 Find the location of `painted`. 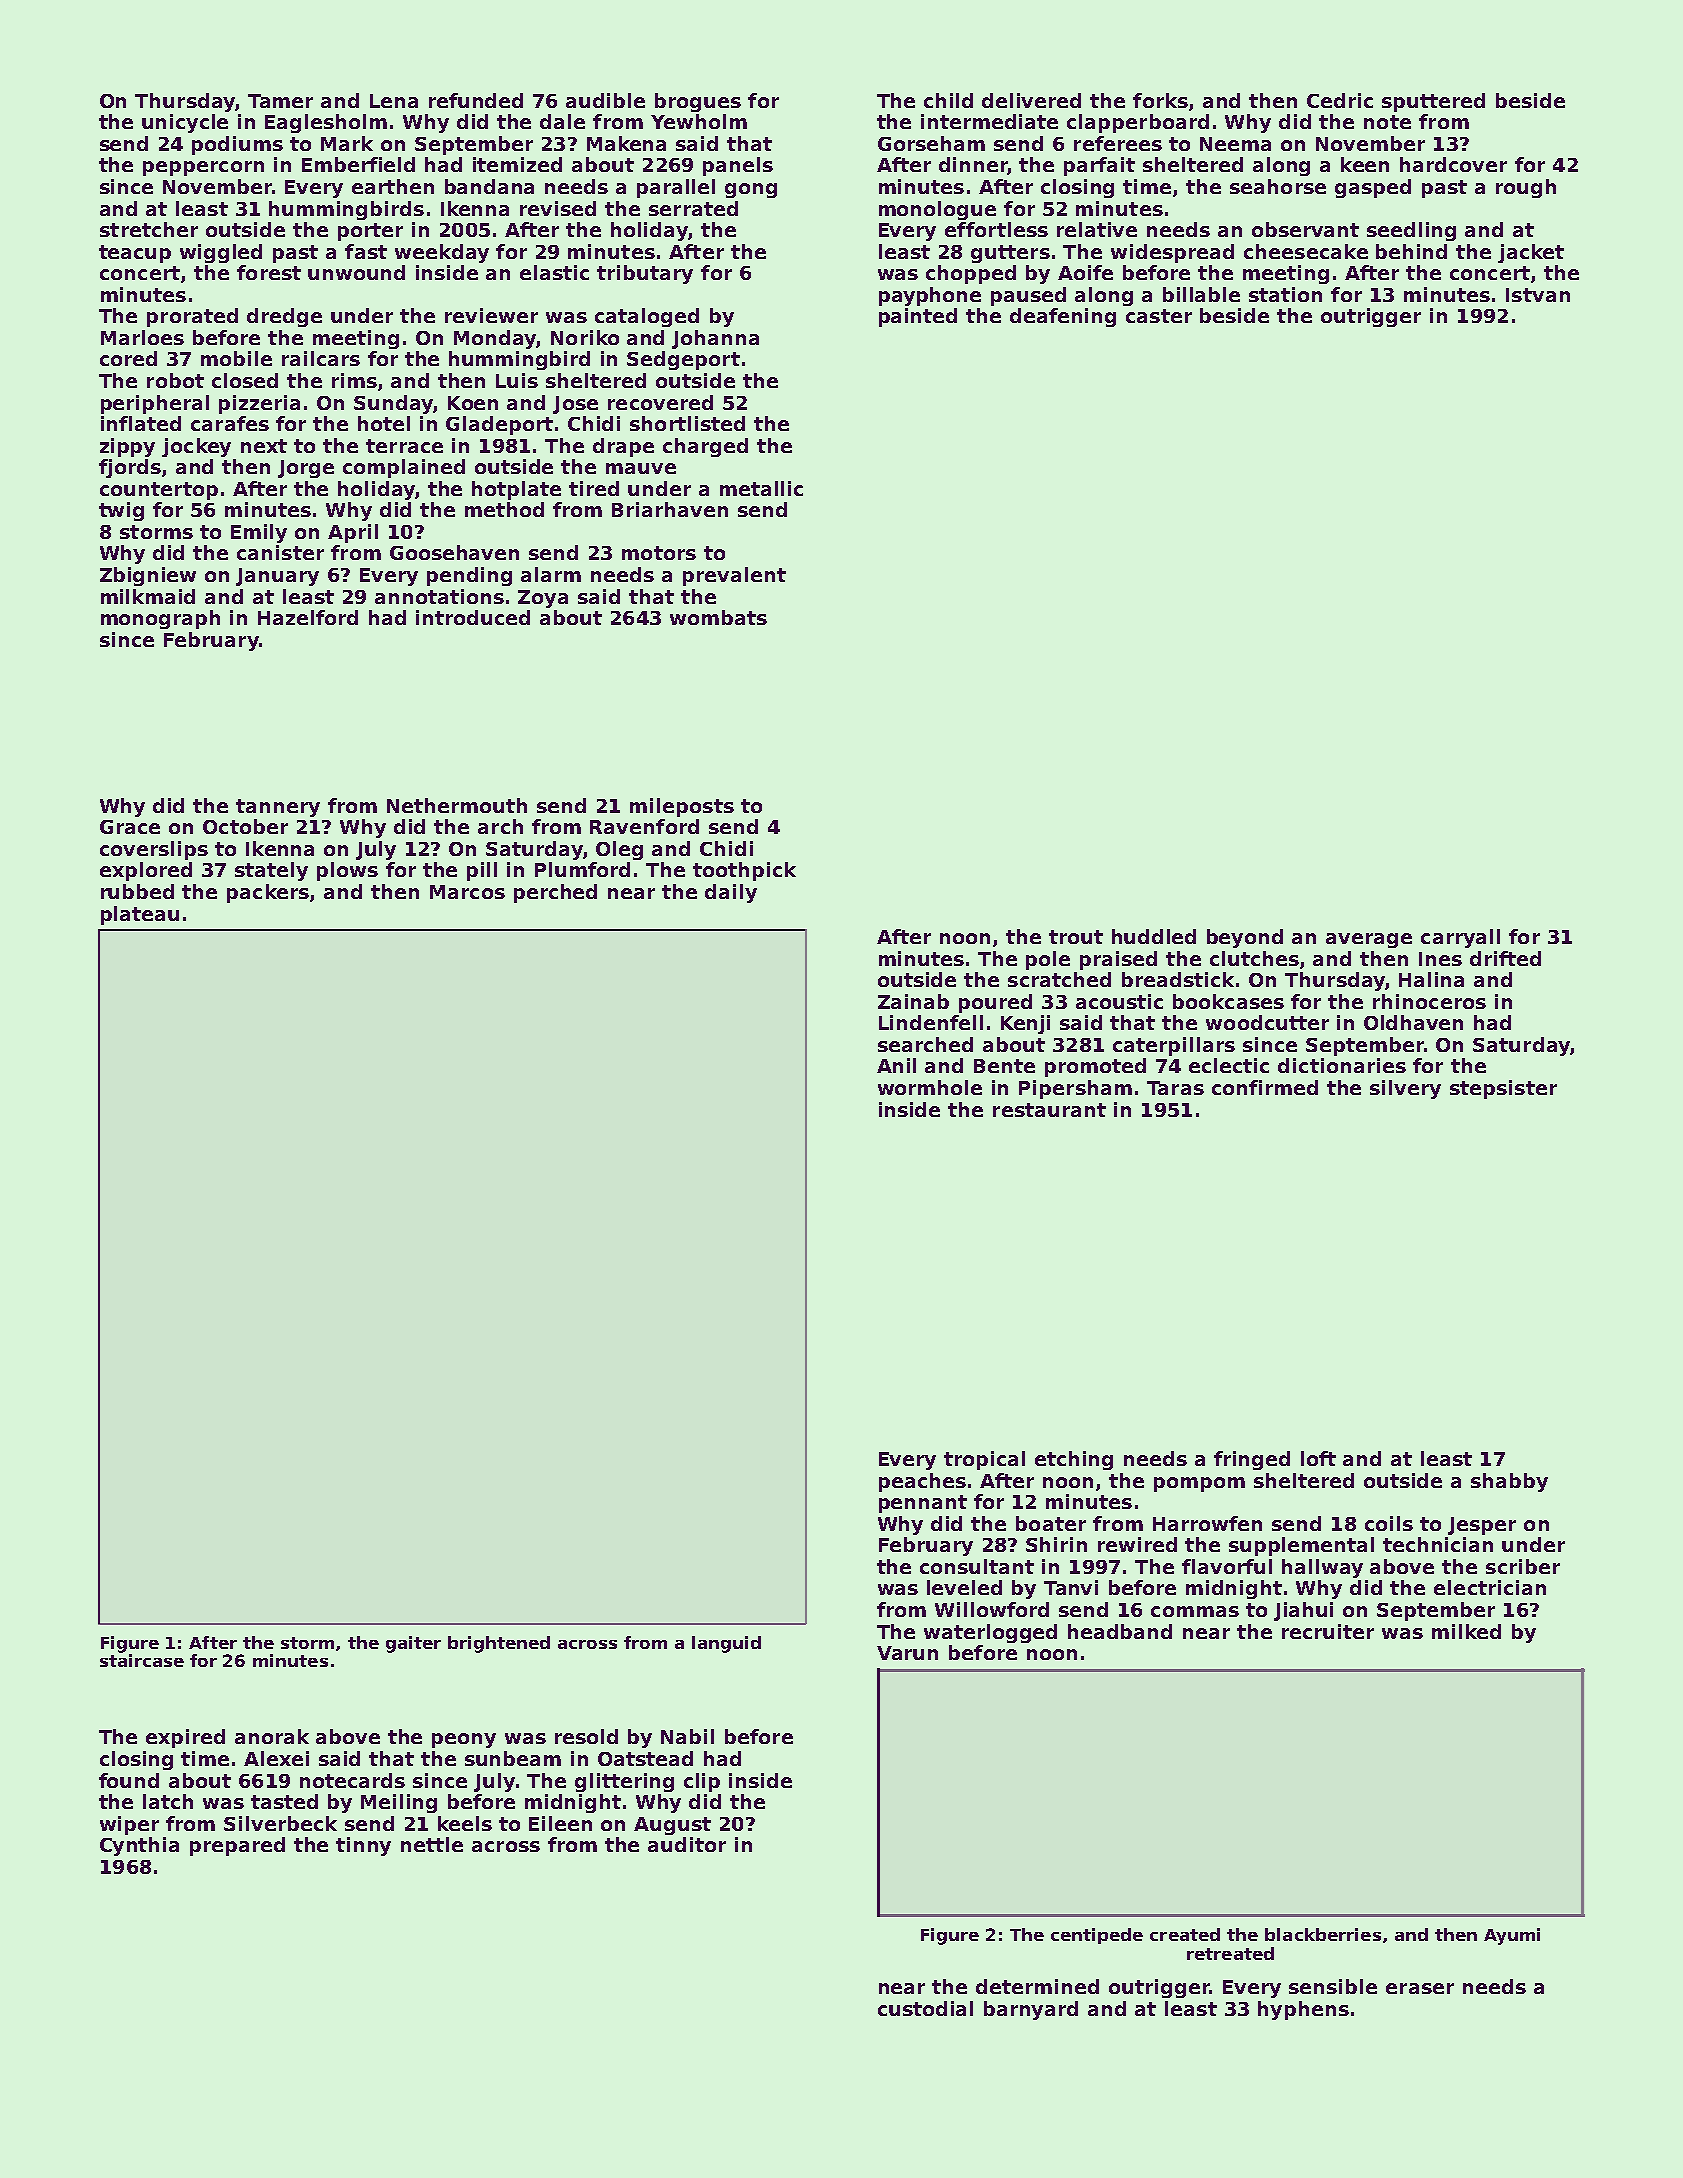

painted is located at coordinates (918, 317).
